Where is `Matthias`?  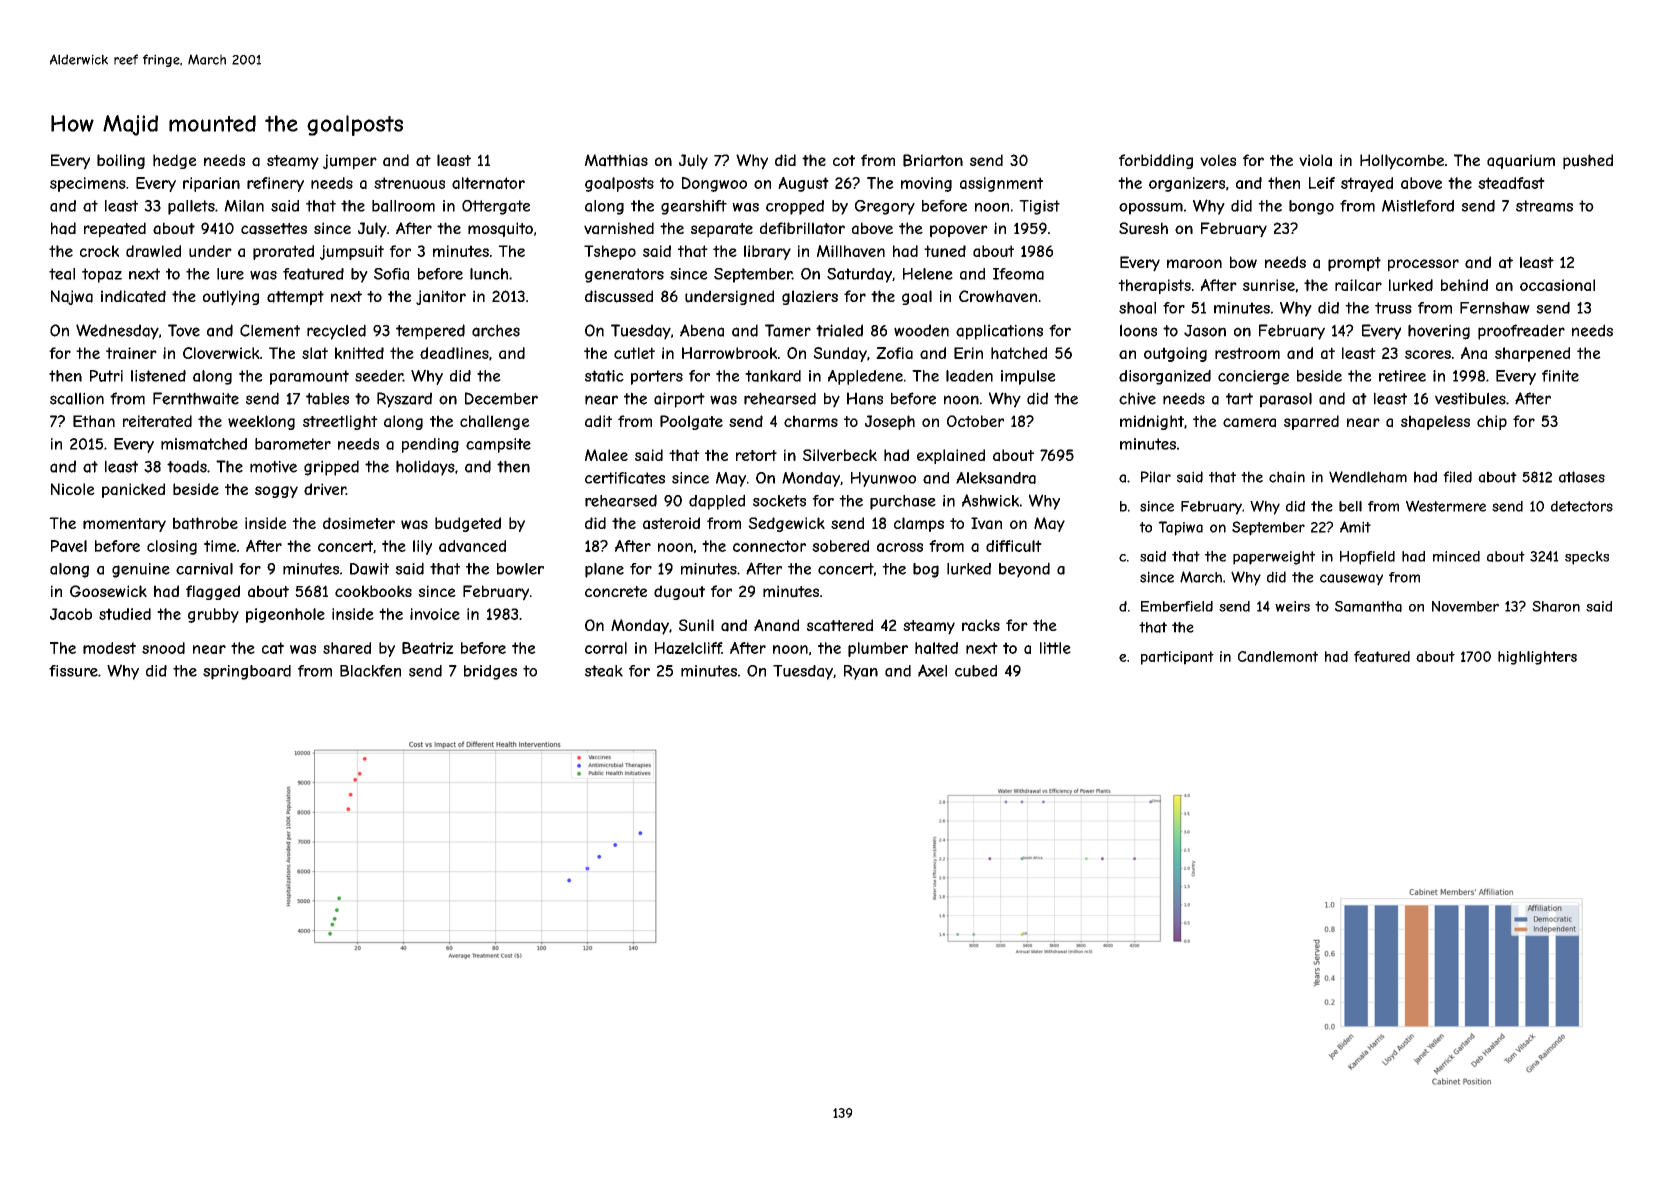
Matthias is located at coordinates (616, 160).
